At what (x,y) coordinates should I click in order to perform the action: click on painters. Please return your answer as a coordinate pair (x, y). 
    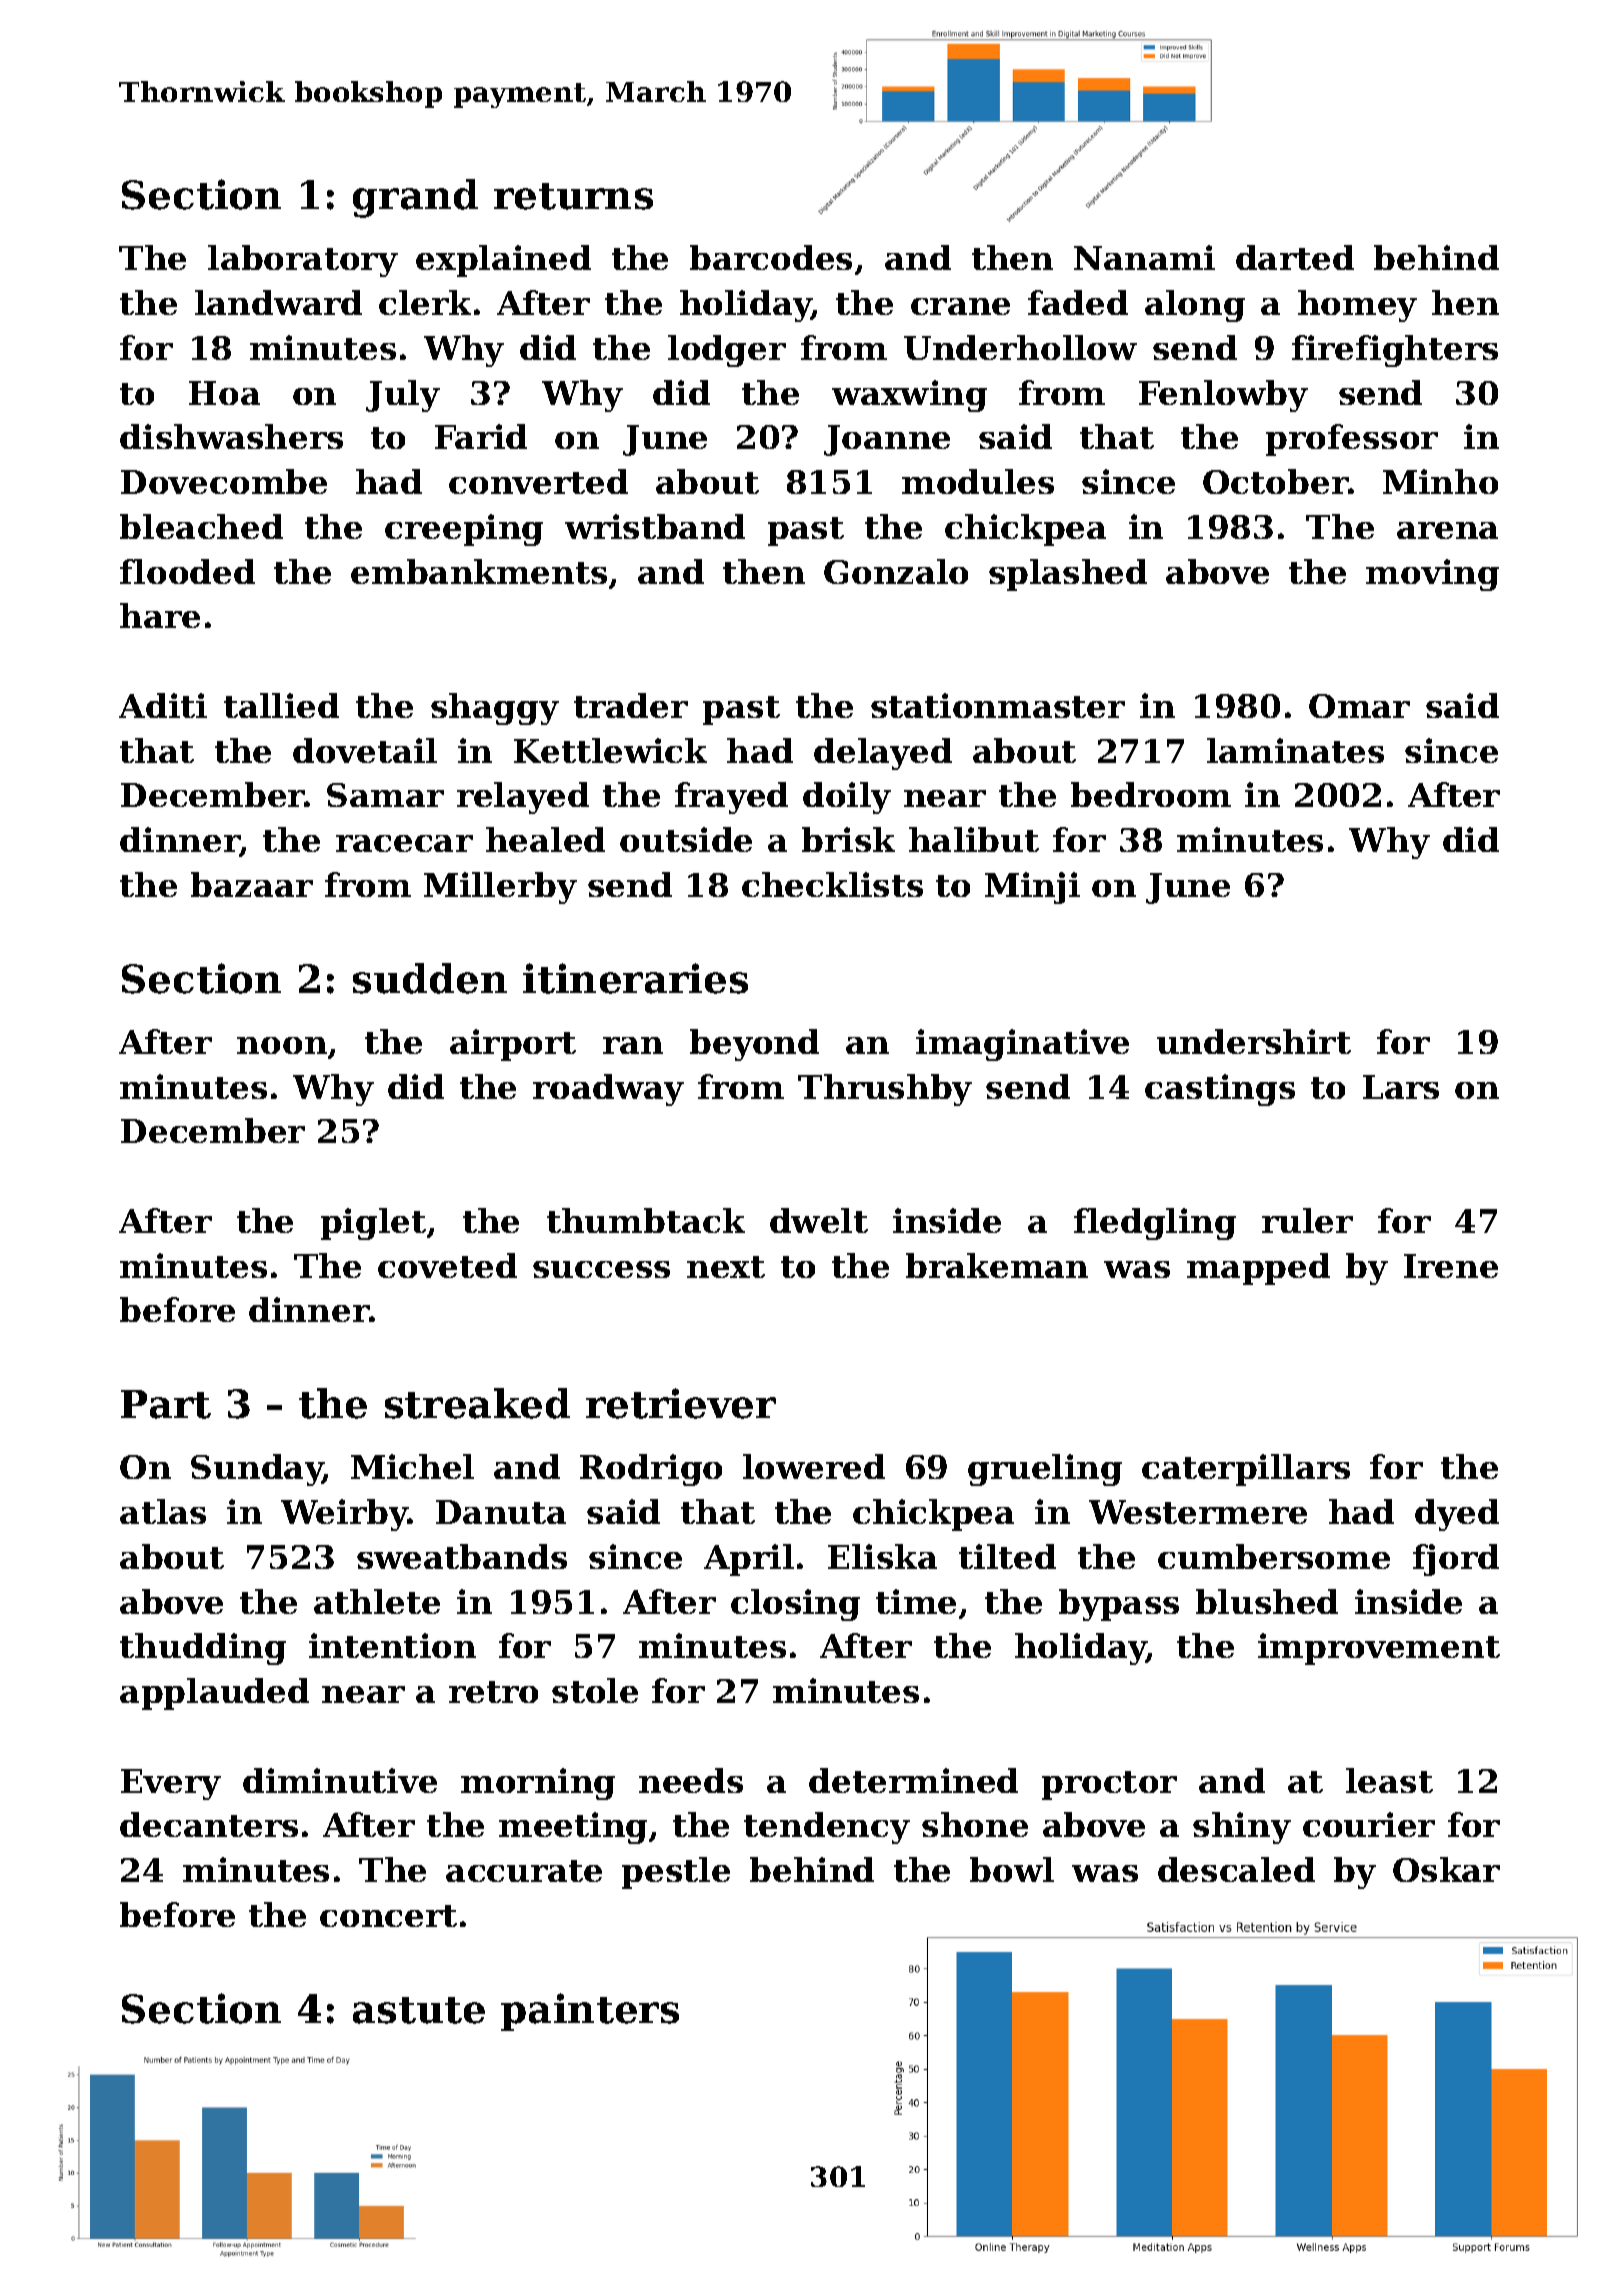
    Looking at the image, I should click on (590, 2012).
